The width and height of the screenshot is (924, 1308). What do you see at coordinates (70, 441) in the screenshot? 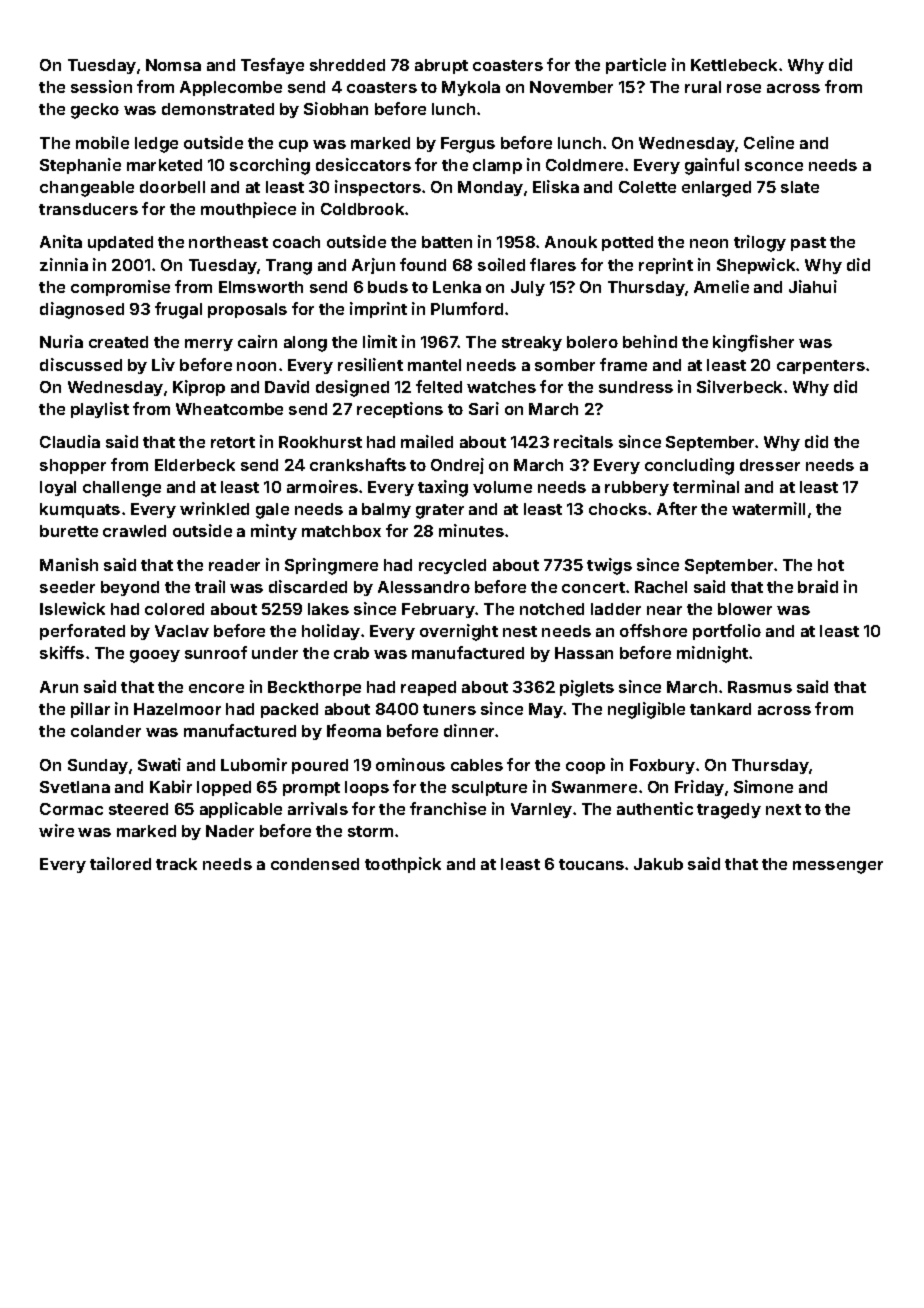
I see `Claudia` at bounding box center [70, 441].
